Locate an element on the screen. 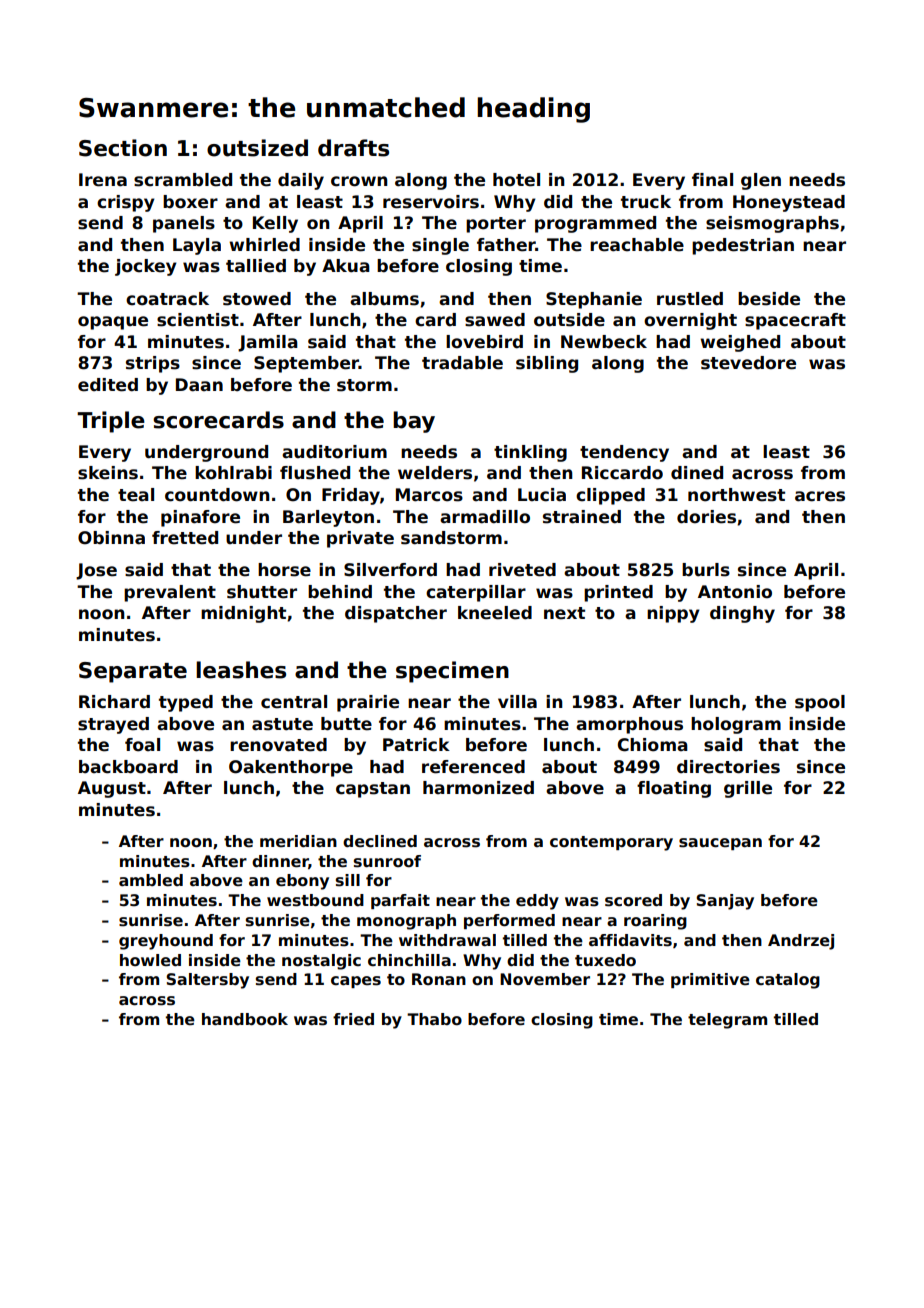 This screenshot has height=1308, width=924. Honeystead is located at coordinates (789, 203).
